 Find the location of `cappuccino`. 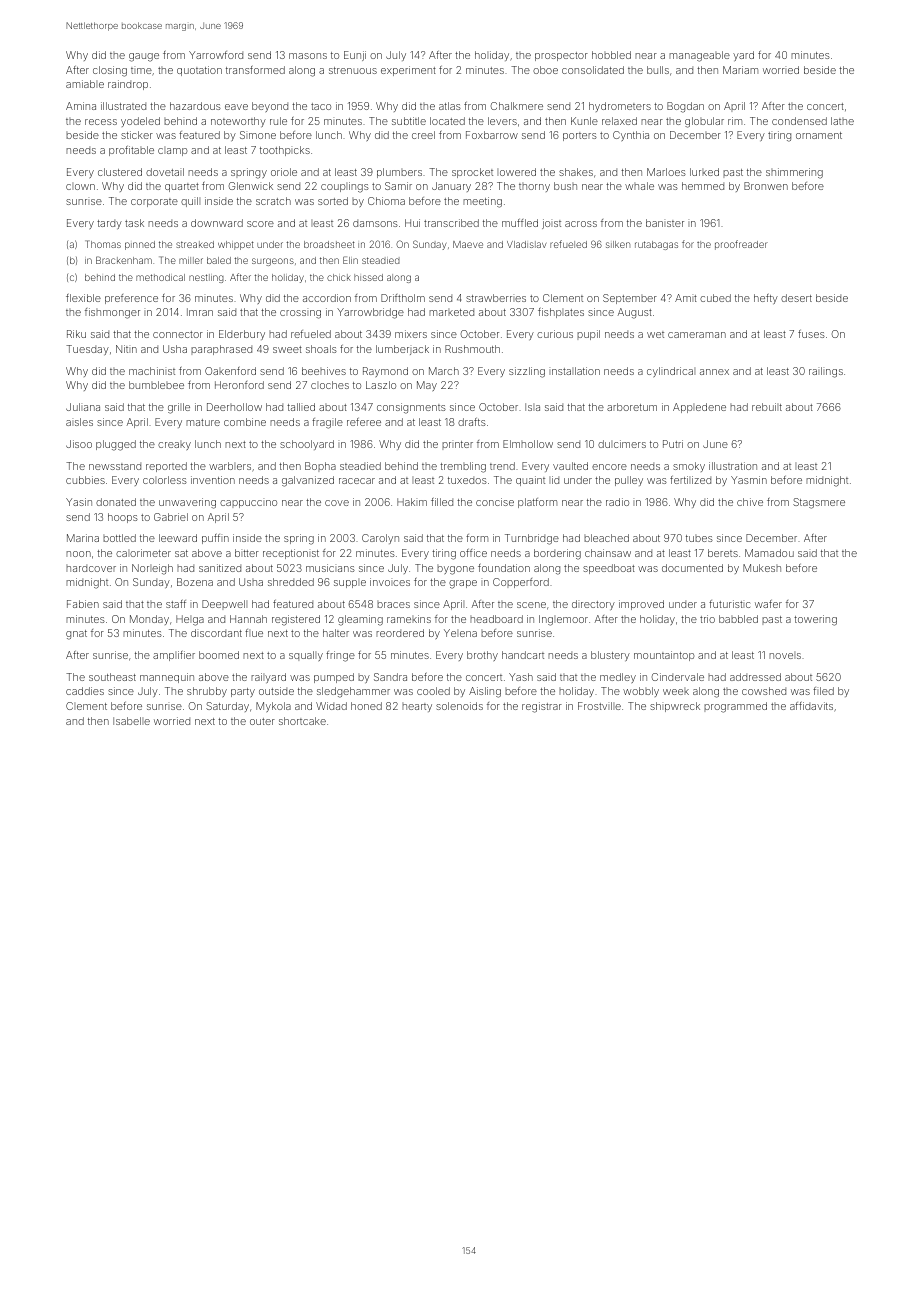

cappuccino is located at coordinates (248, 504).
